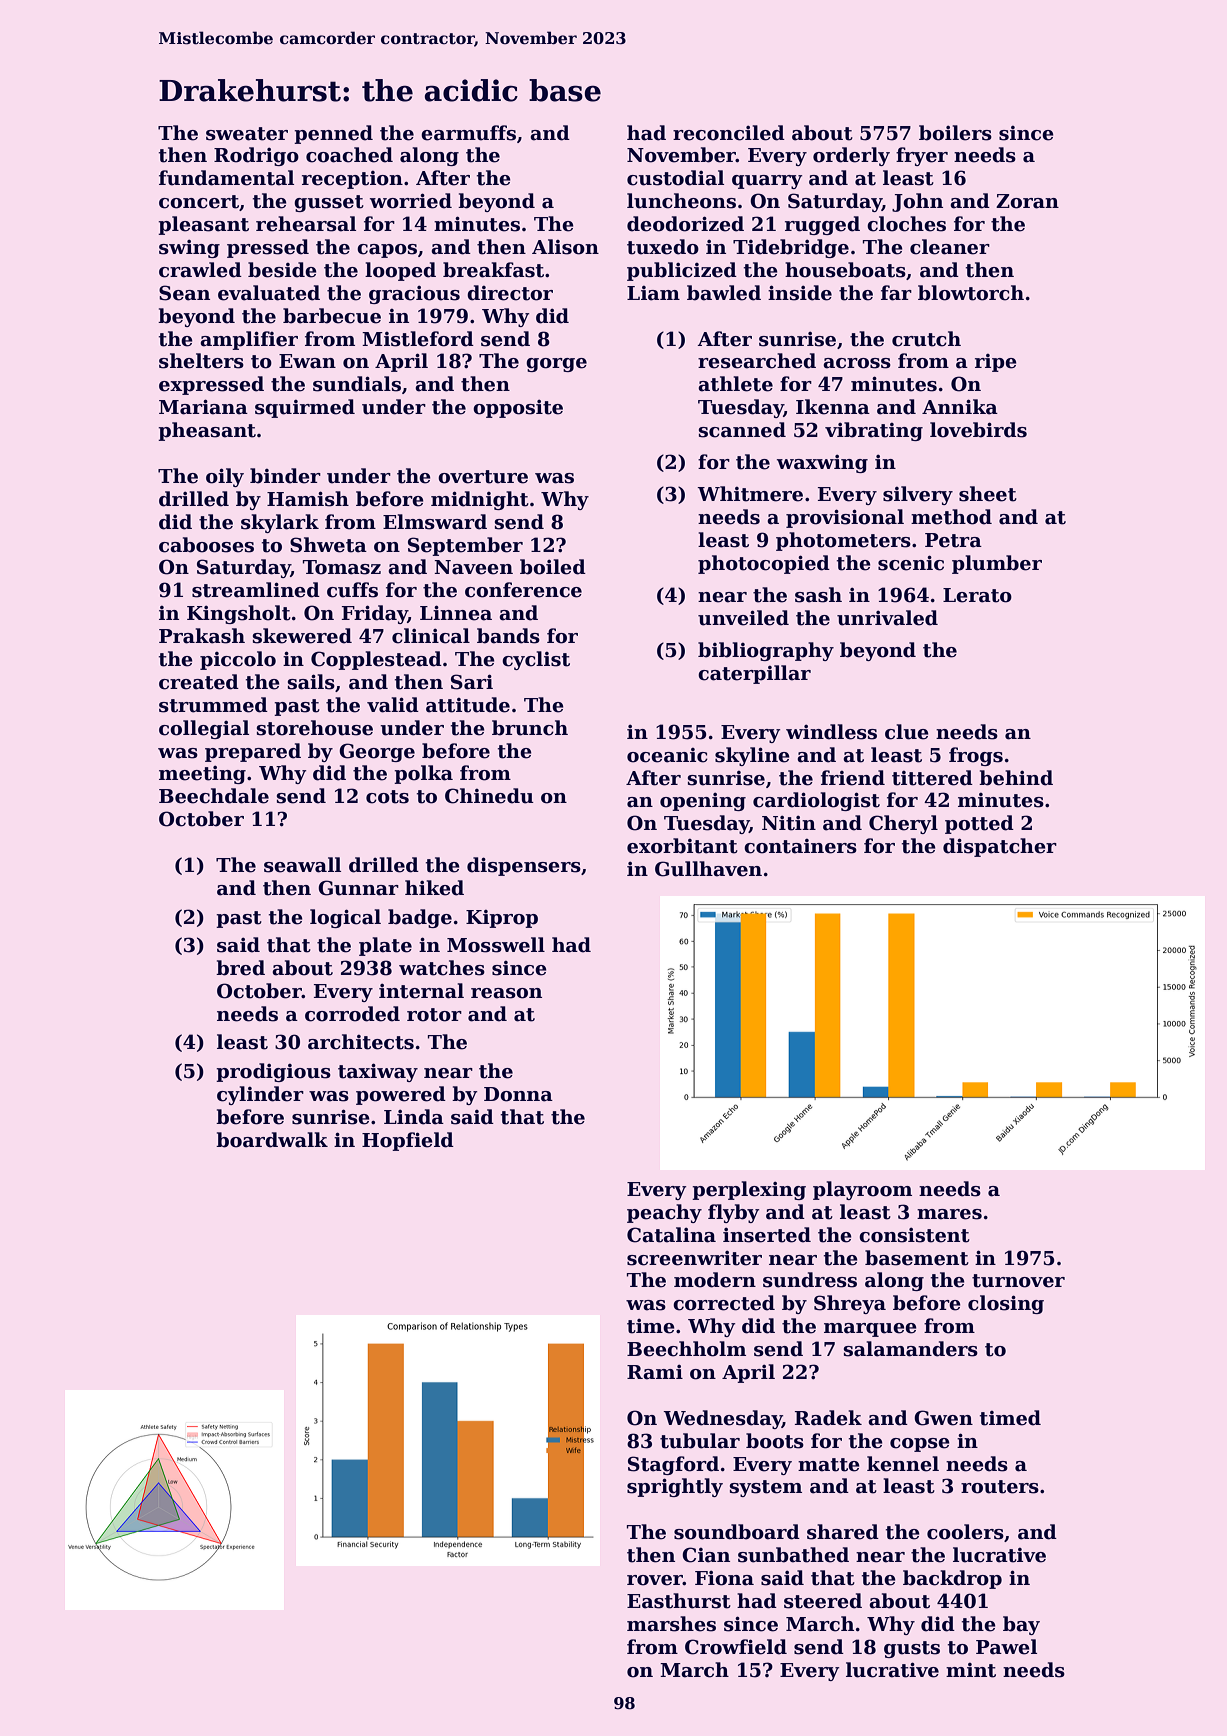 The image size is (1227, 1736). I want to click on oceanic, so click(667, 755).
